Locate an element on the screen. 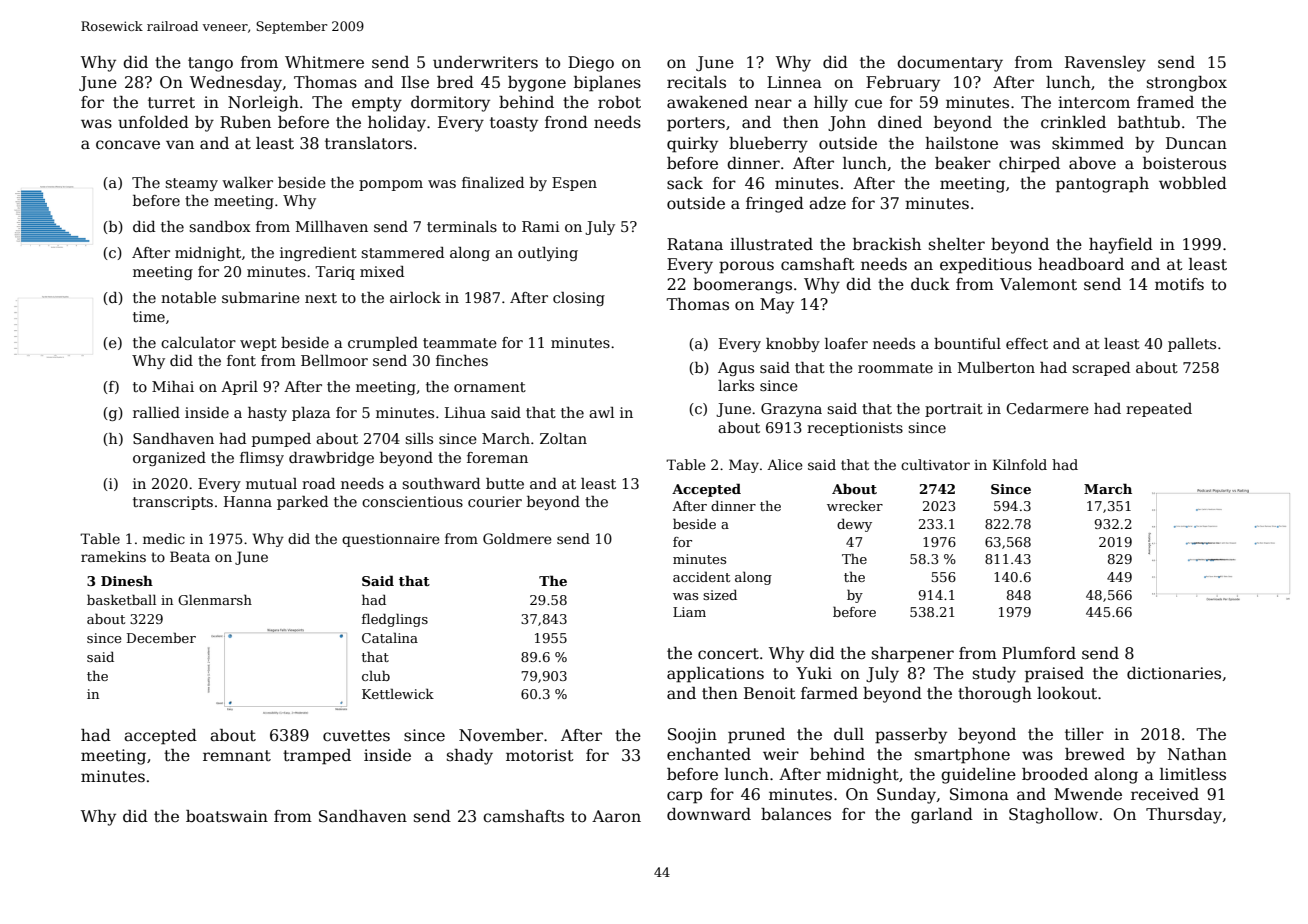  Kettlewick is located at coordinates (398, 693).
